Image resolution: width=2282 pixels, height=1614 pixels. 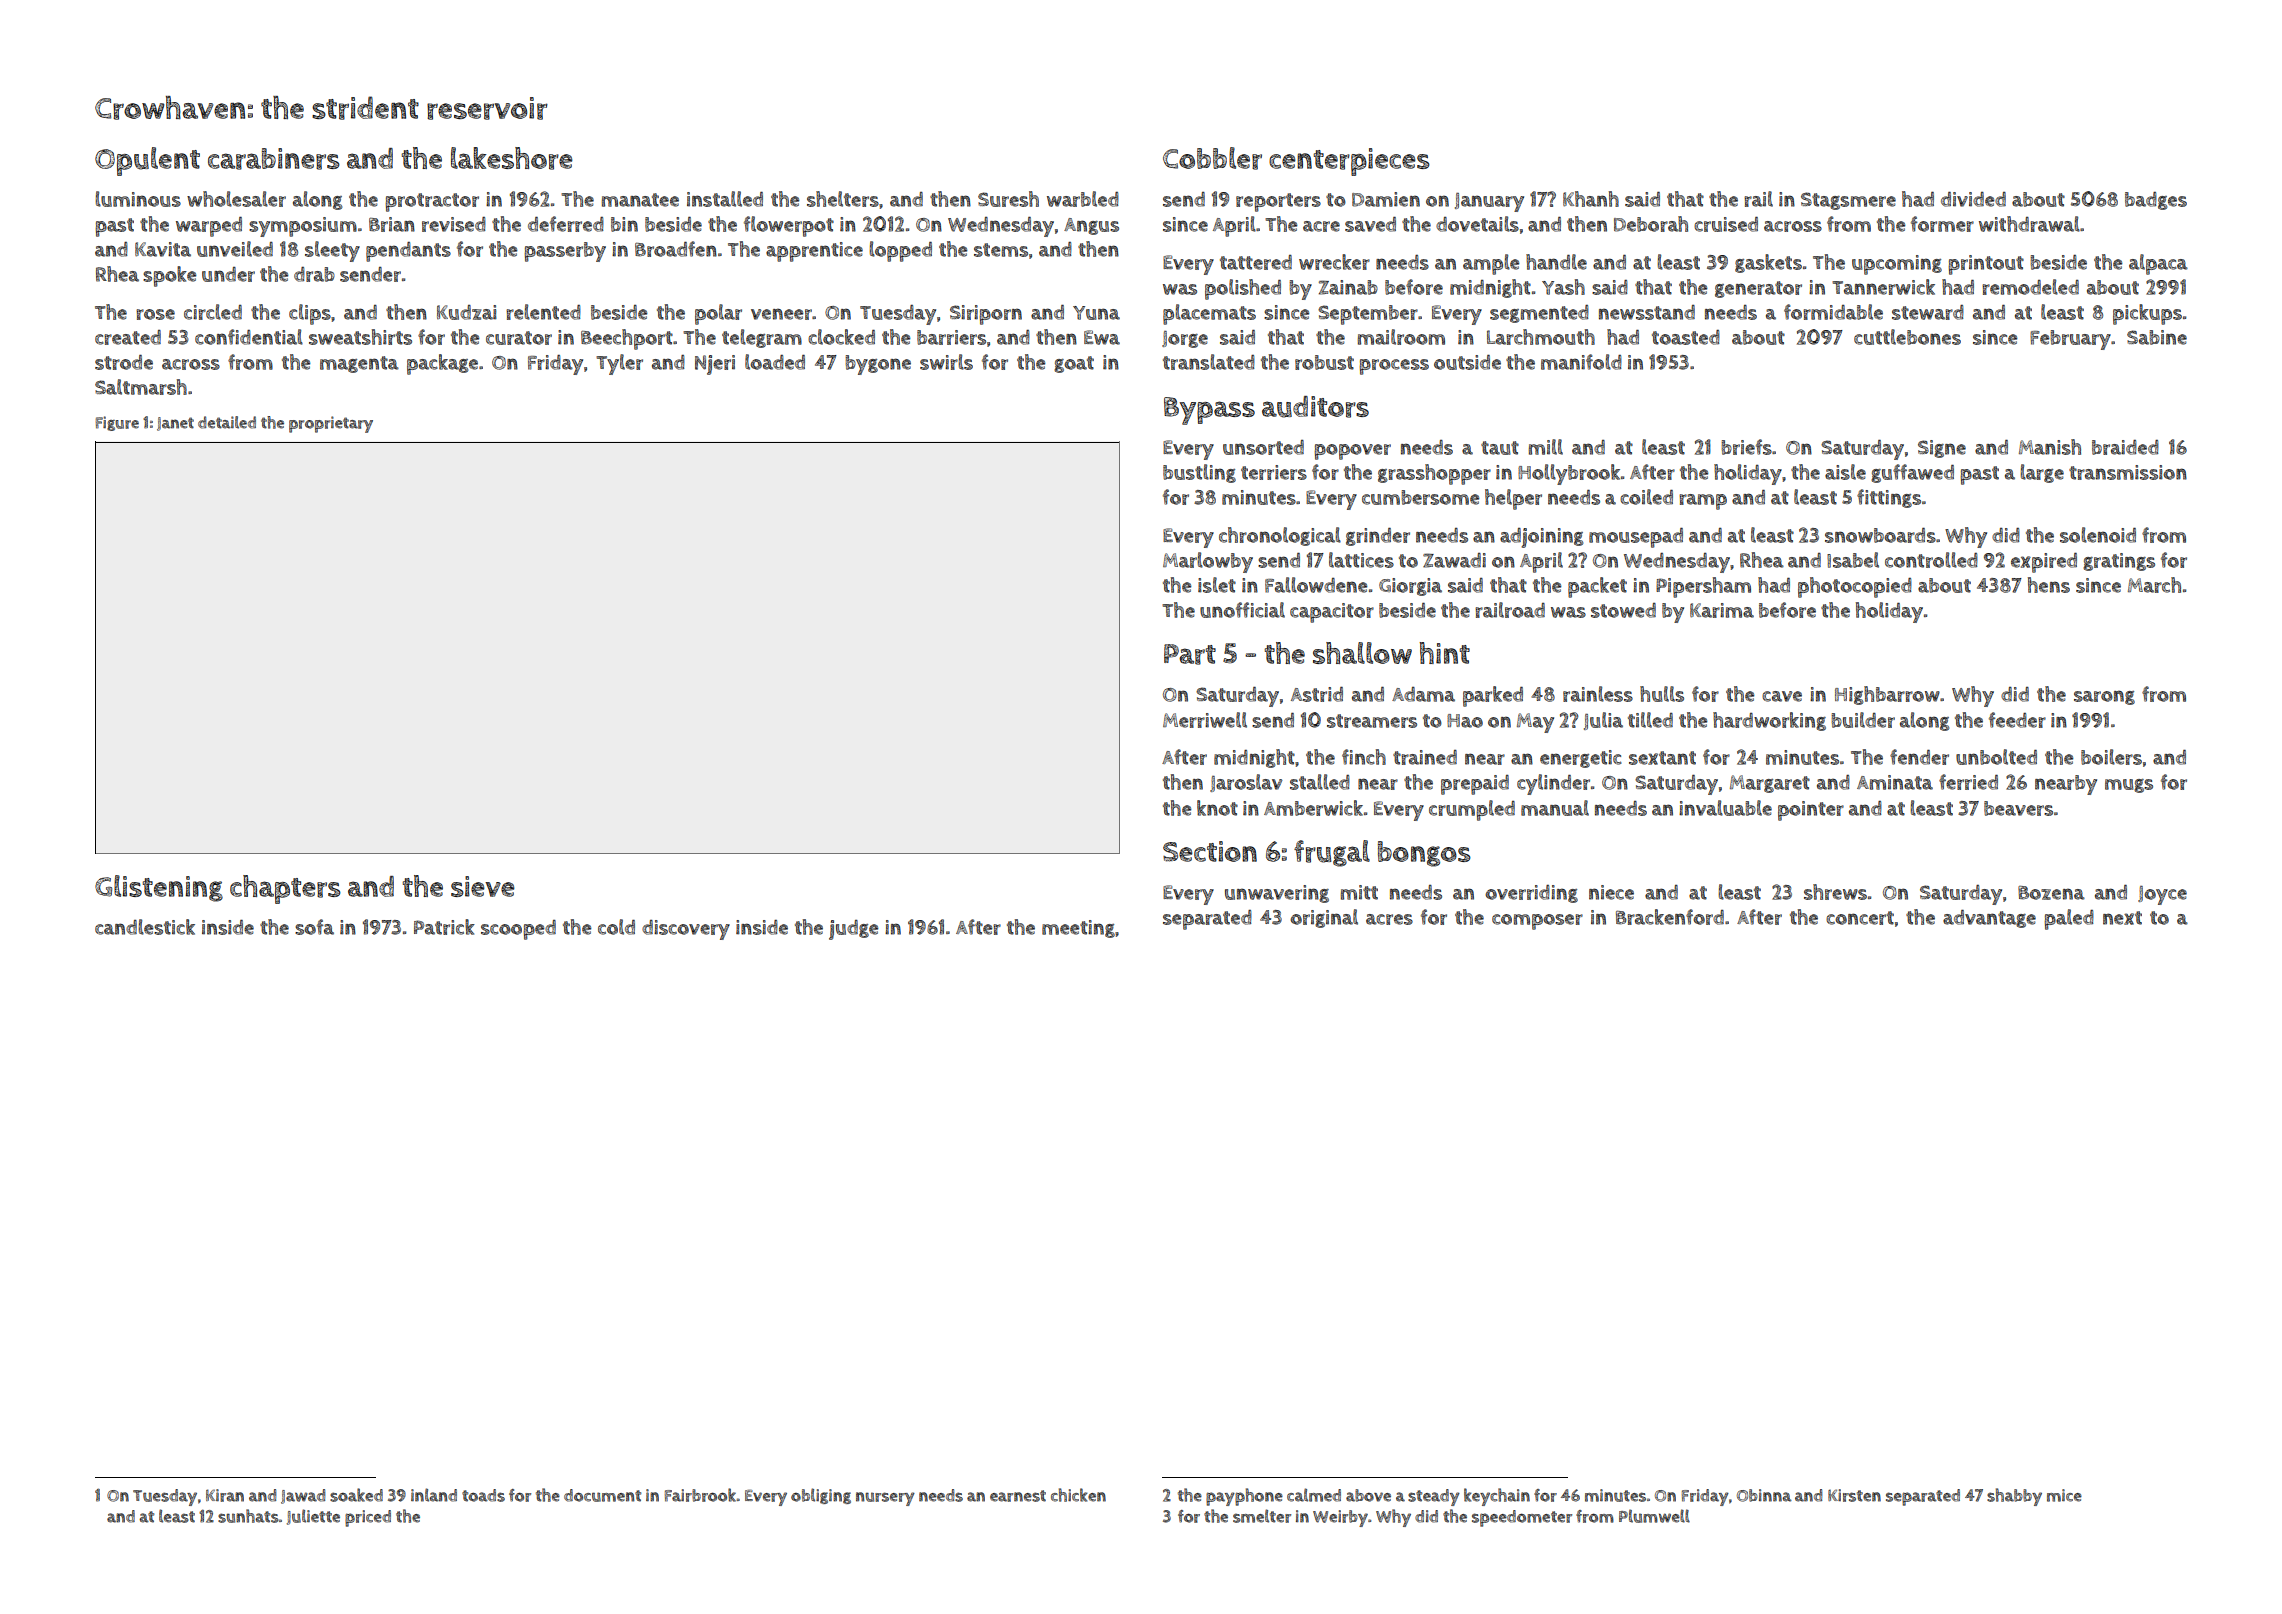 What do you see at coordinates (986, 315) in the document?
I see `Siriporn` at bounding box center [986, 315].
